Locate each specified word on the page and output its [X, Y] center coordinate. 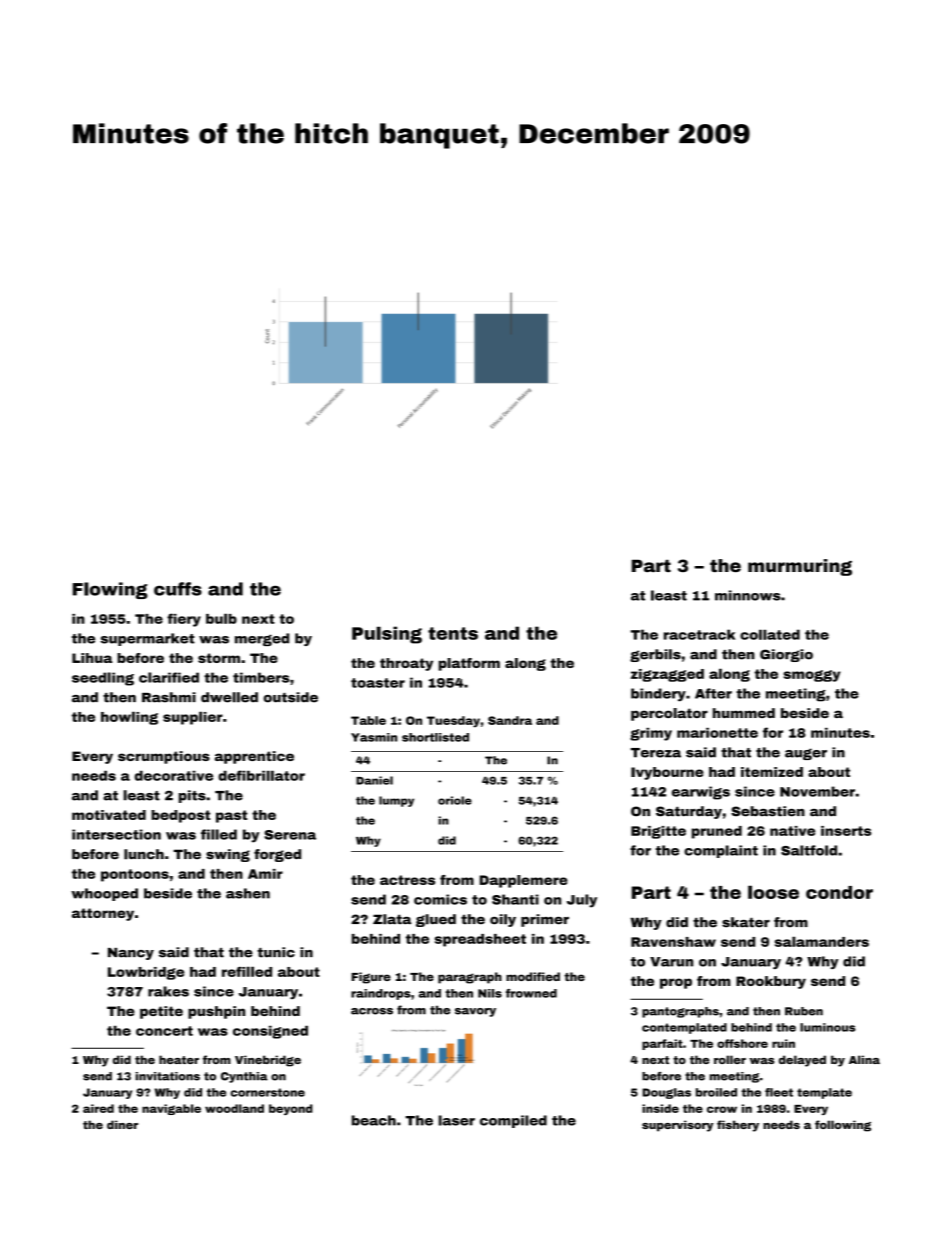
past [231, 816]
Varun [671, 962]
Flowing [110, 590]
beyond [291, 1109]
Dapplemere [524, 881]
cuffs [178, 589]
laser [456, 1120]
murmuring [800, 567]
